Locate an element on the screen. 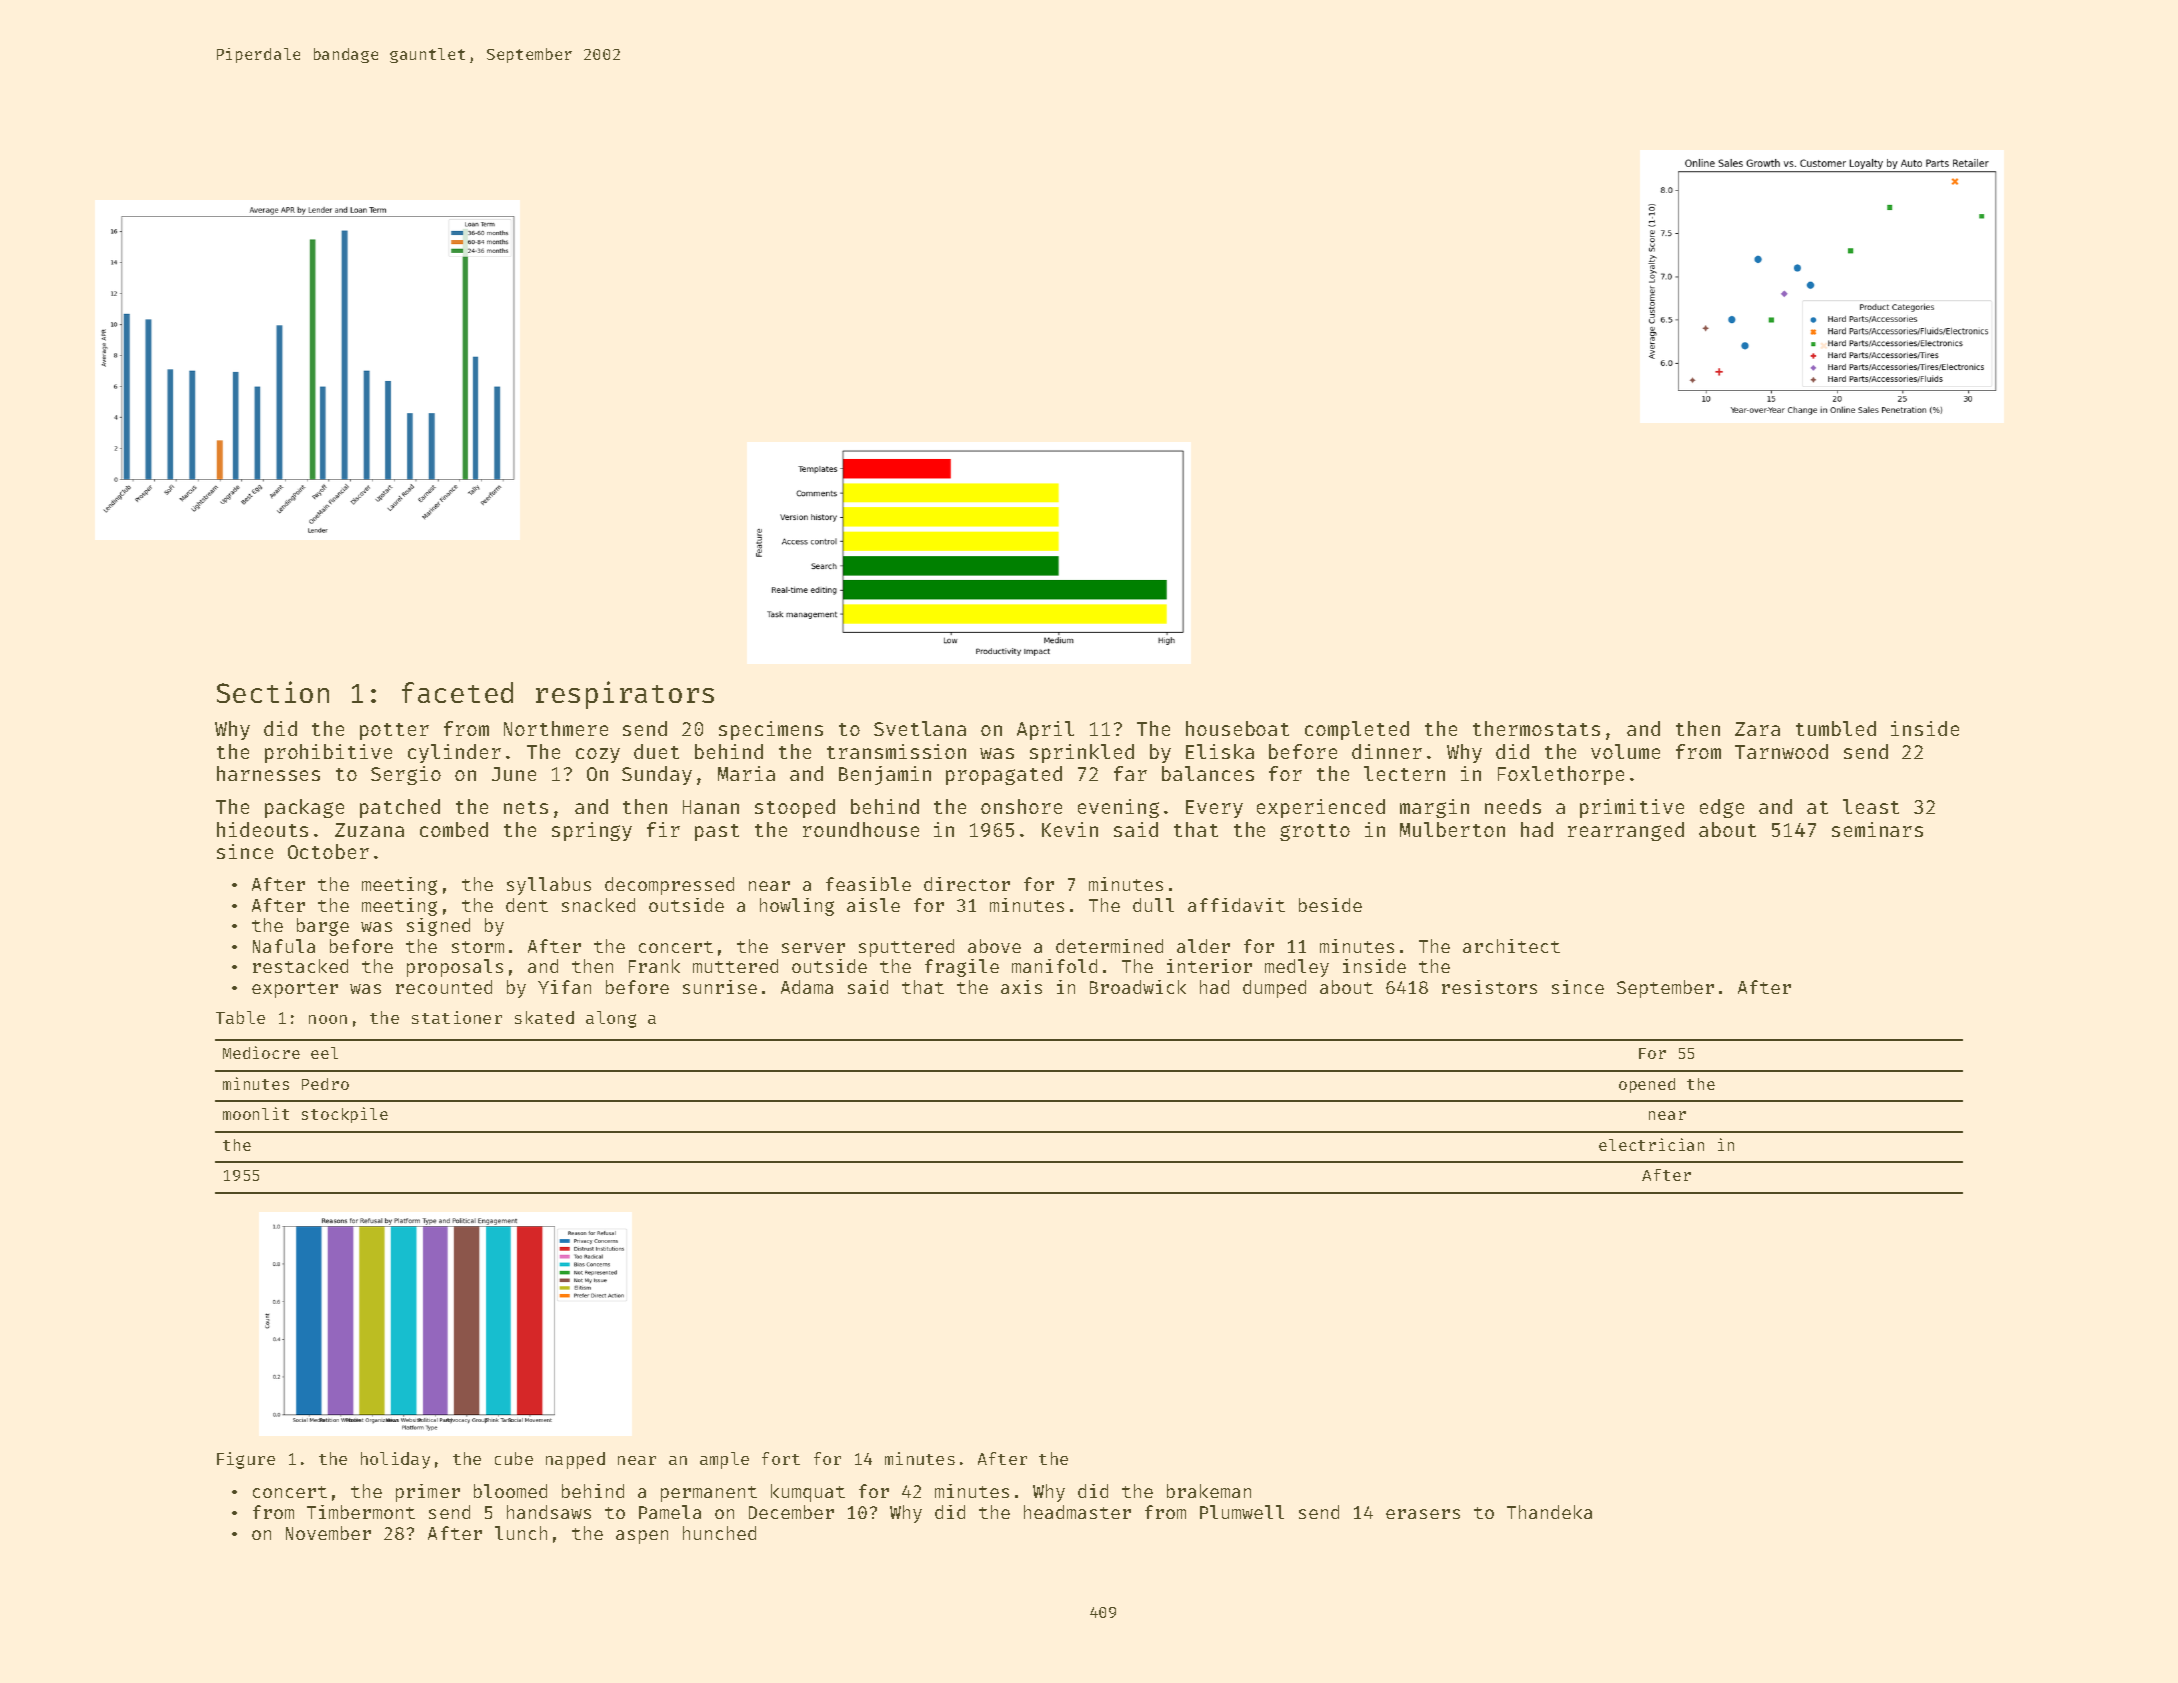 This screenshot has width=2178, height=1683. holiday is located at coordinates (395, 1460).
